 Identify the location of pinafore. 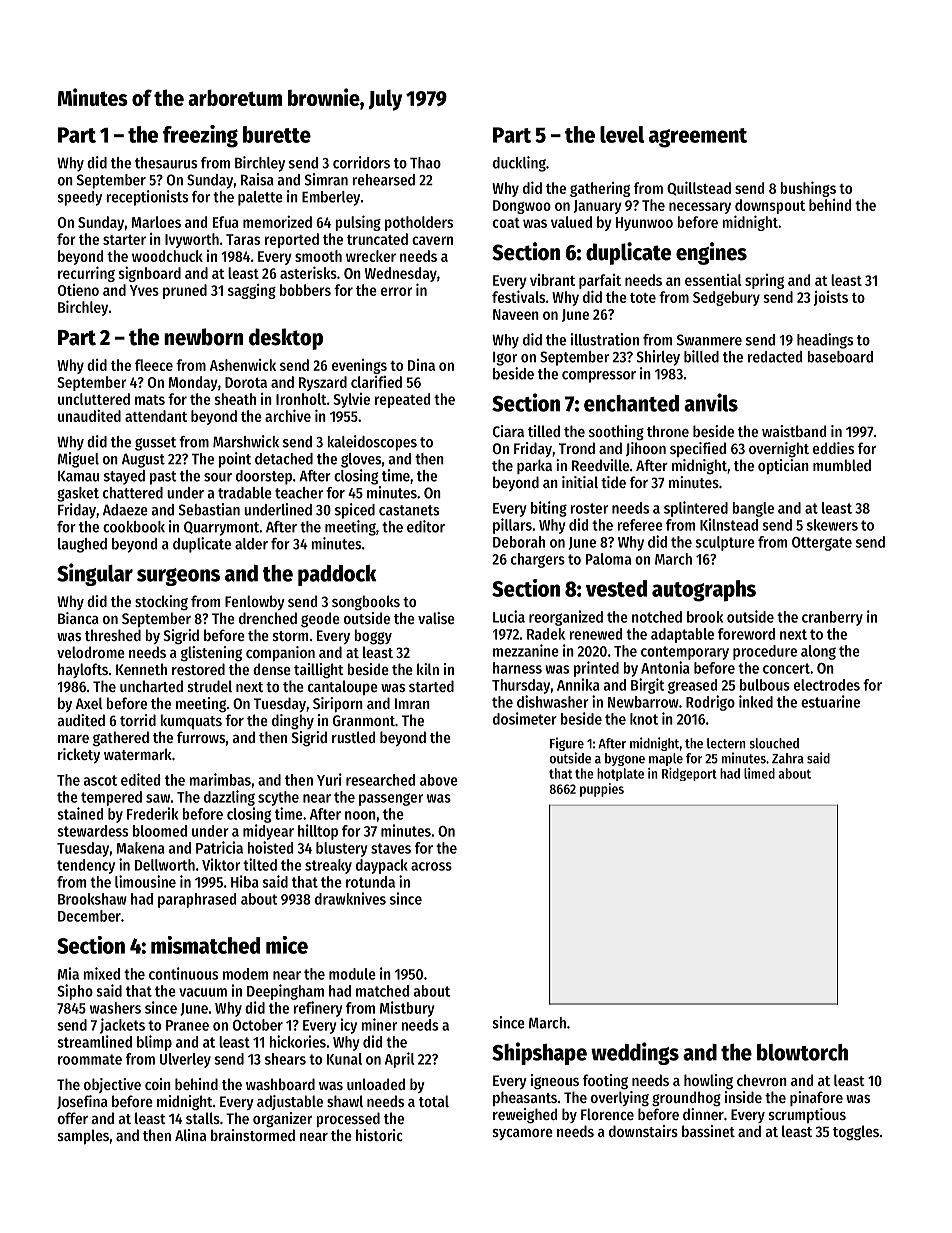
(816, 1098).
